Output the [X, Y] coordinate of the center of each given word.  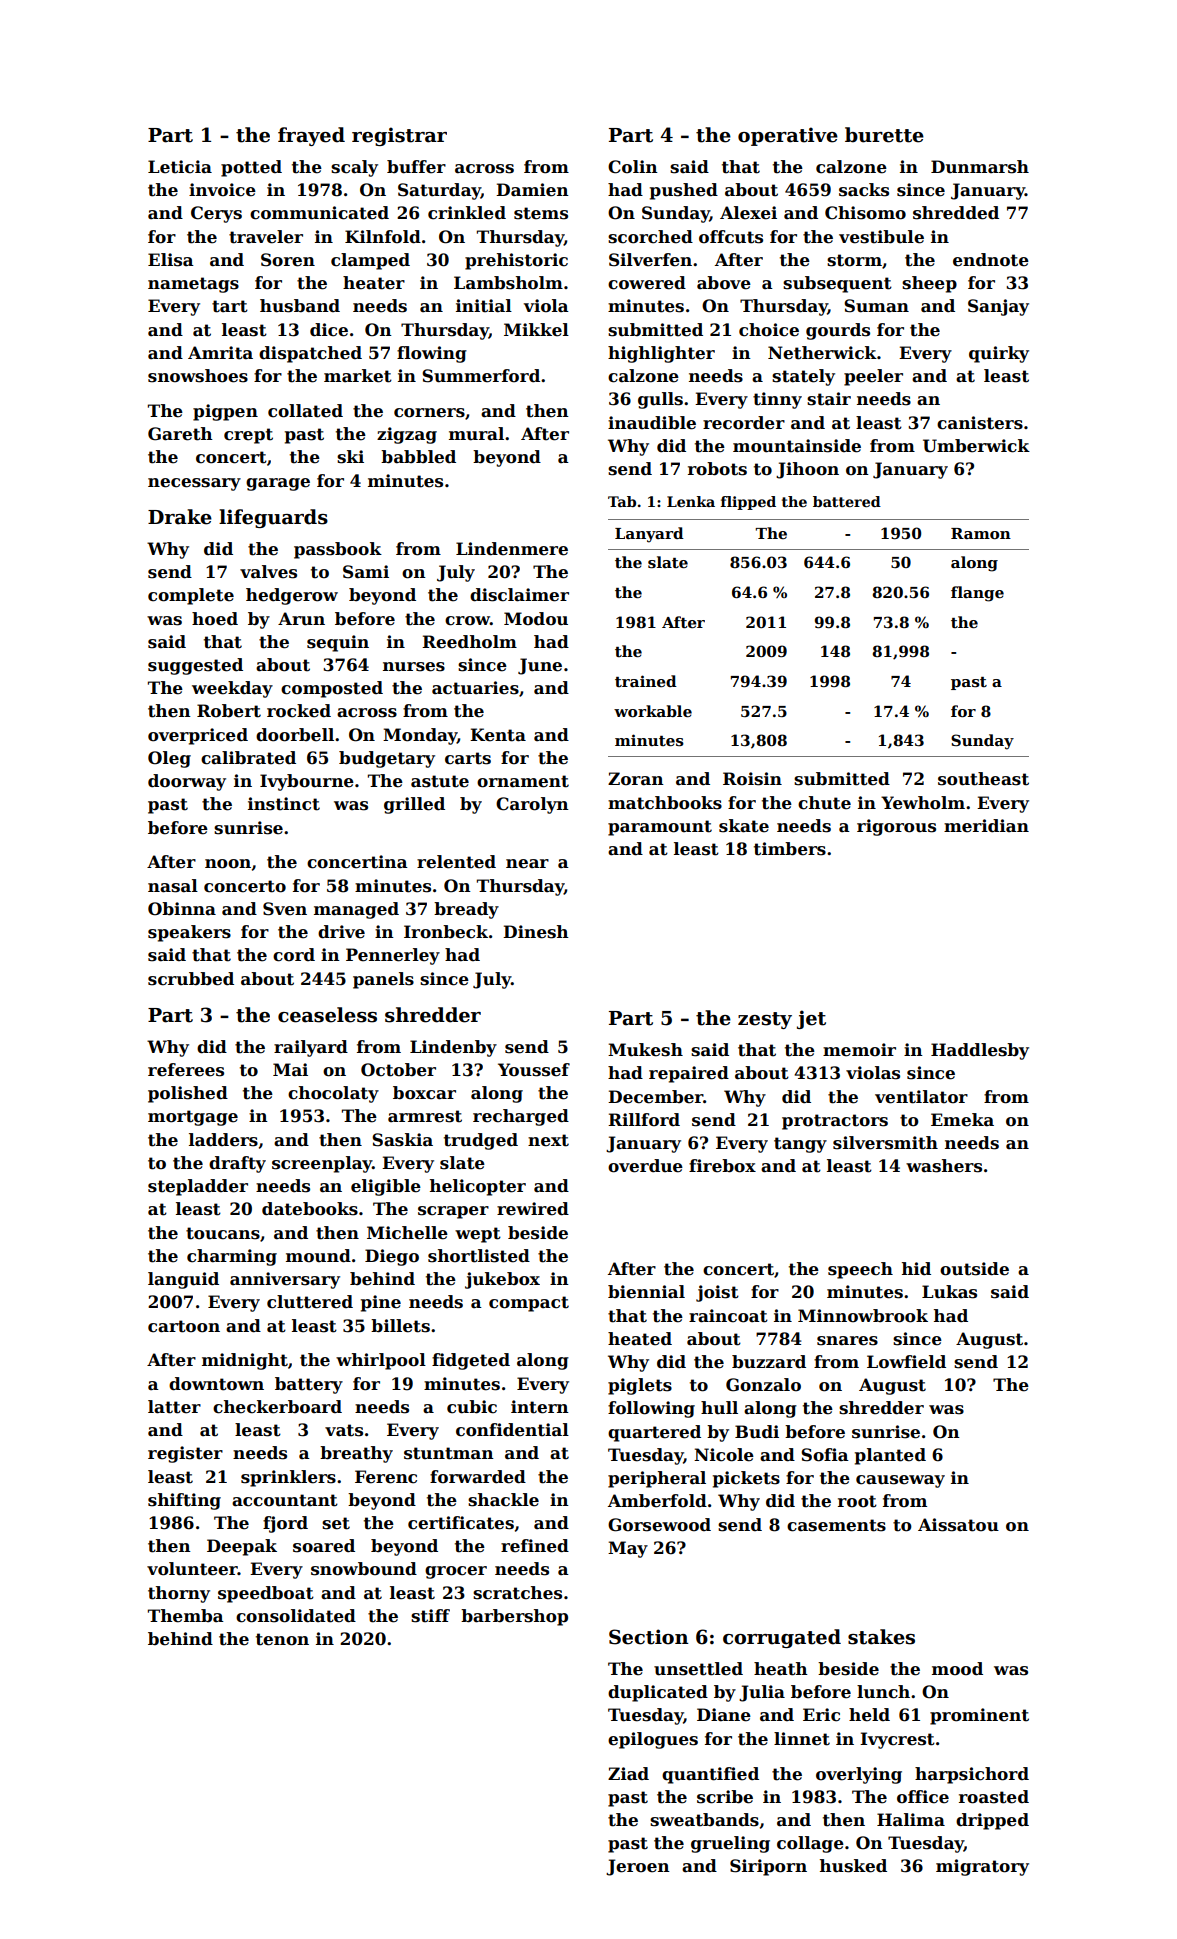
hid [916, 1269]
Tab [622, 501]
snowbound [364, 1569]
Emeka [962, 1120]
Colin [633, 167]
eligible [386, 1187]
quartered [654, 1433]
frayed [311, 136]
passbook [338, 550]
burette [884, 135]
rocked [299, 711]
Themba [186, 1616]
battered [847, 501]
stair [829, 399]
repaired [689, 1074]
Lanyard [649, 535]
